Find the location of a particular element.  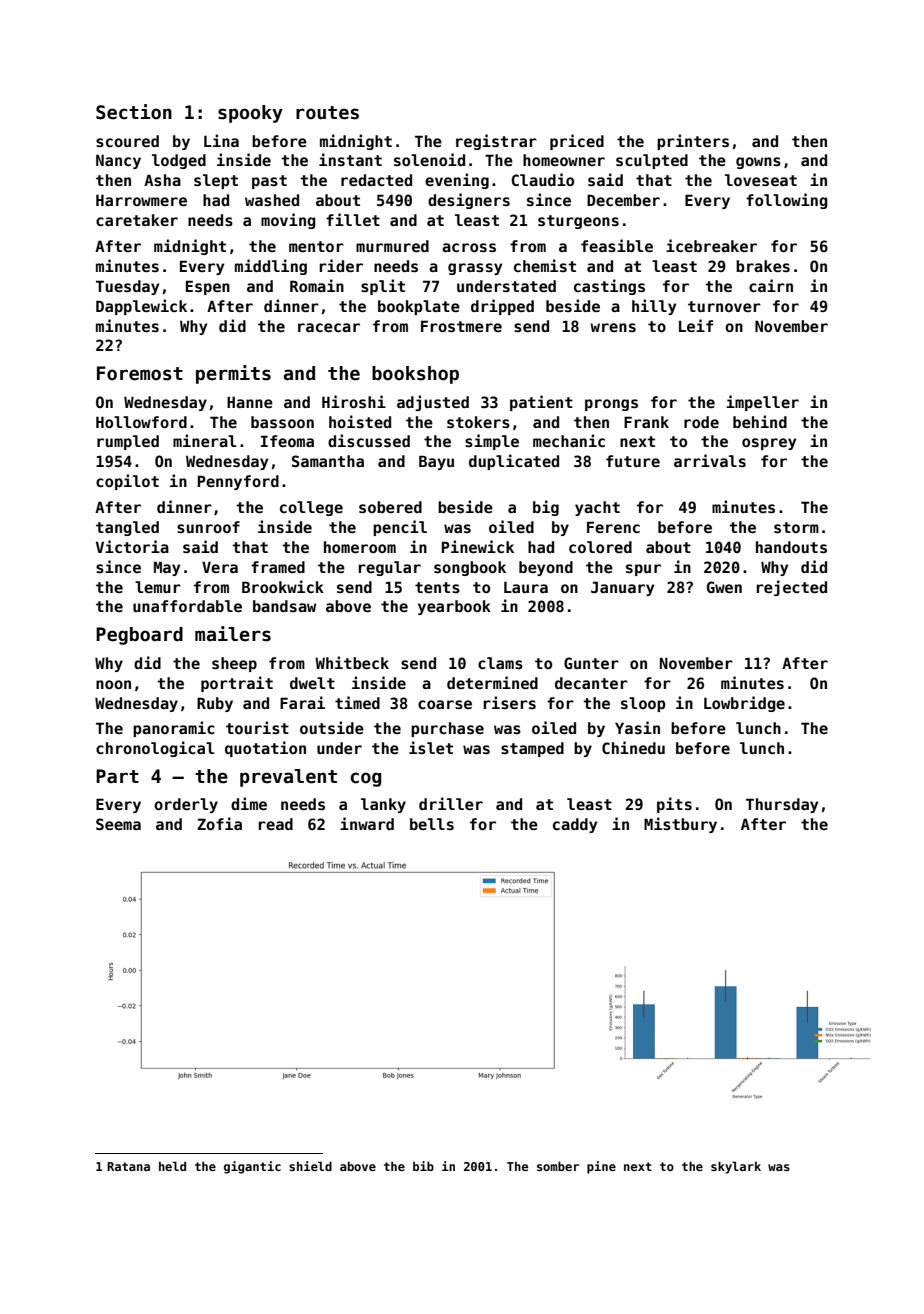

bookshop is located at coordinates (415, 375).
